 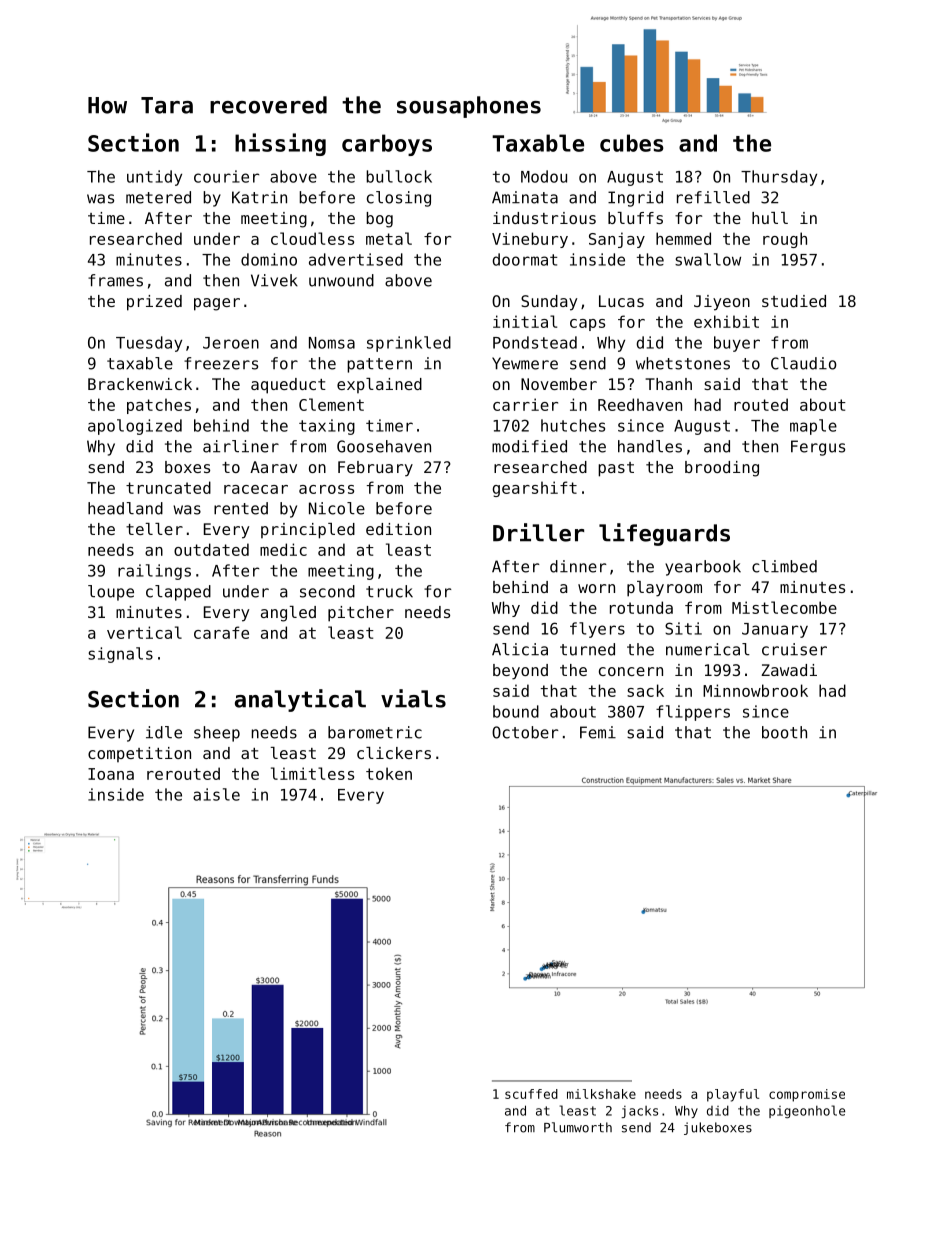 What do you see at coordinates (713, 197) in the image?
I see `refilled` at bounding box center [713, 197].
